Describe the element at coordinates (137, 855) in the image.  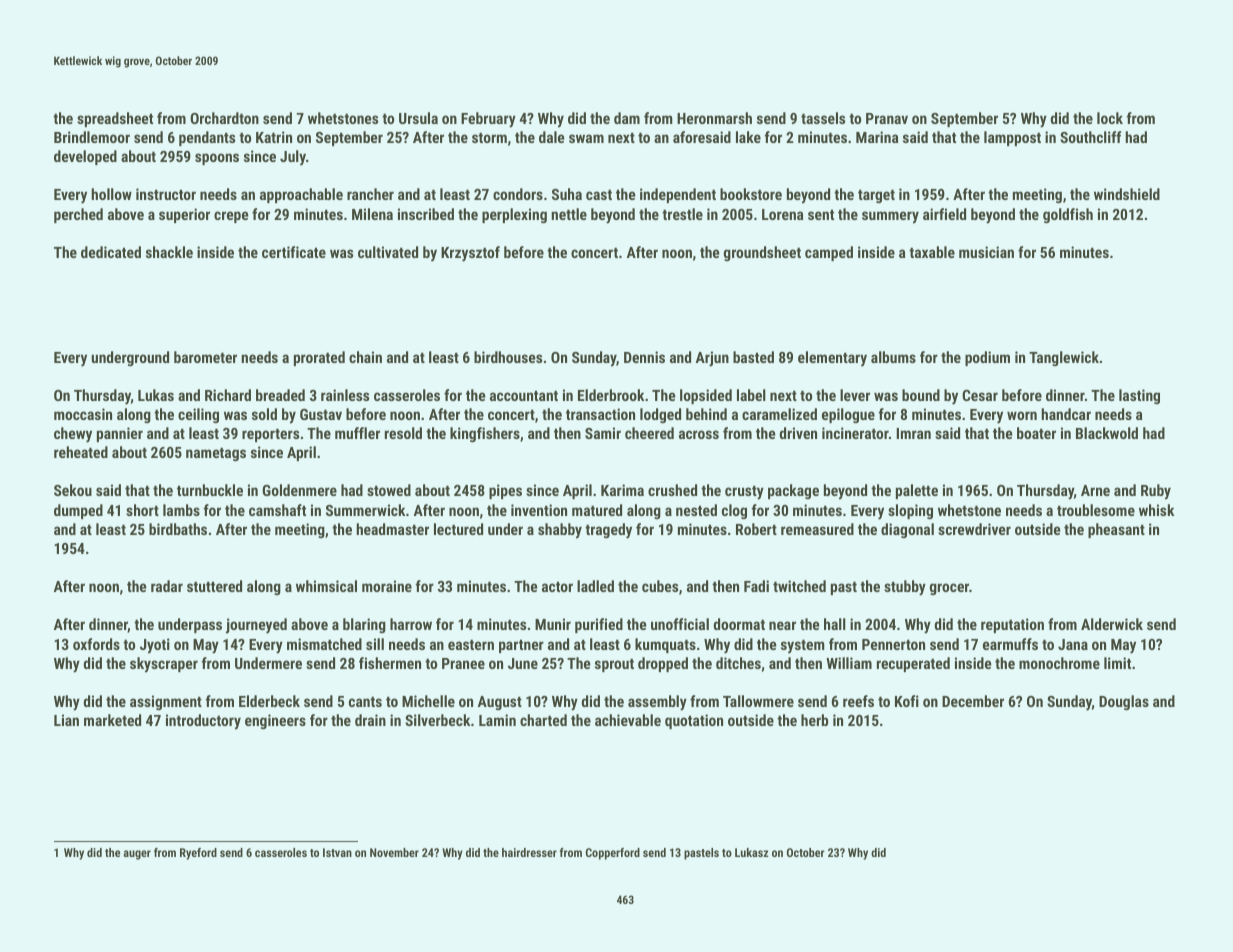
I see `auger` at that location.
